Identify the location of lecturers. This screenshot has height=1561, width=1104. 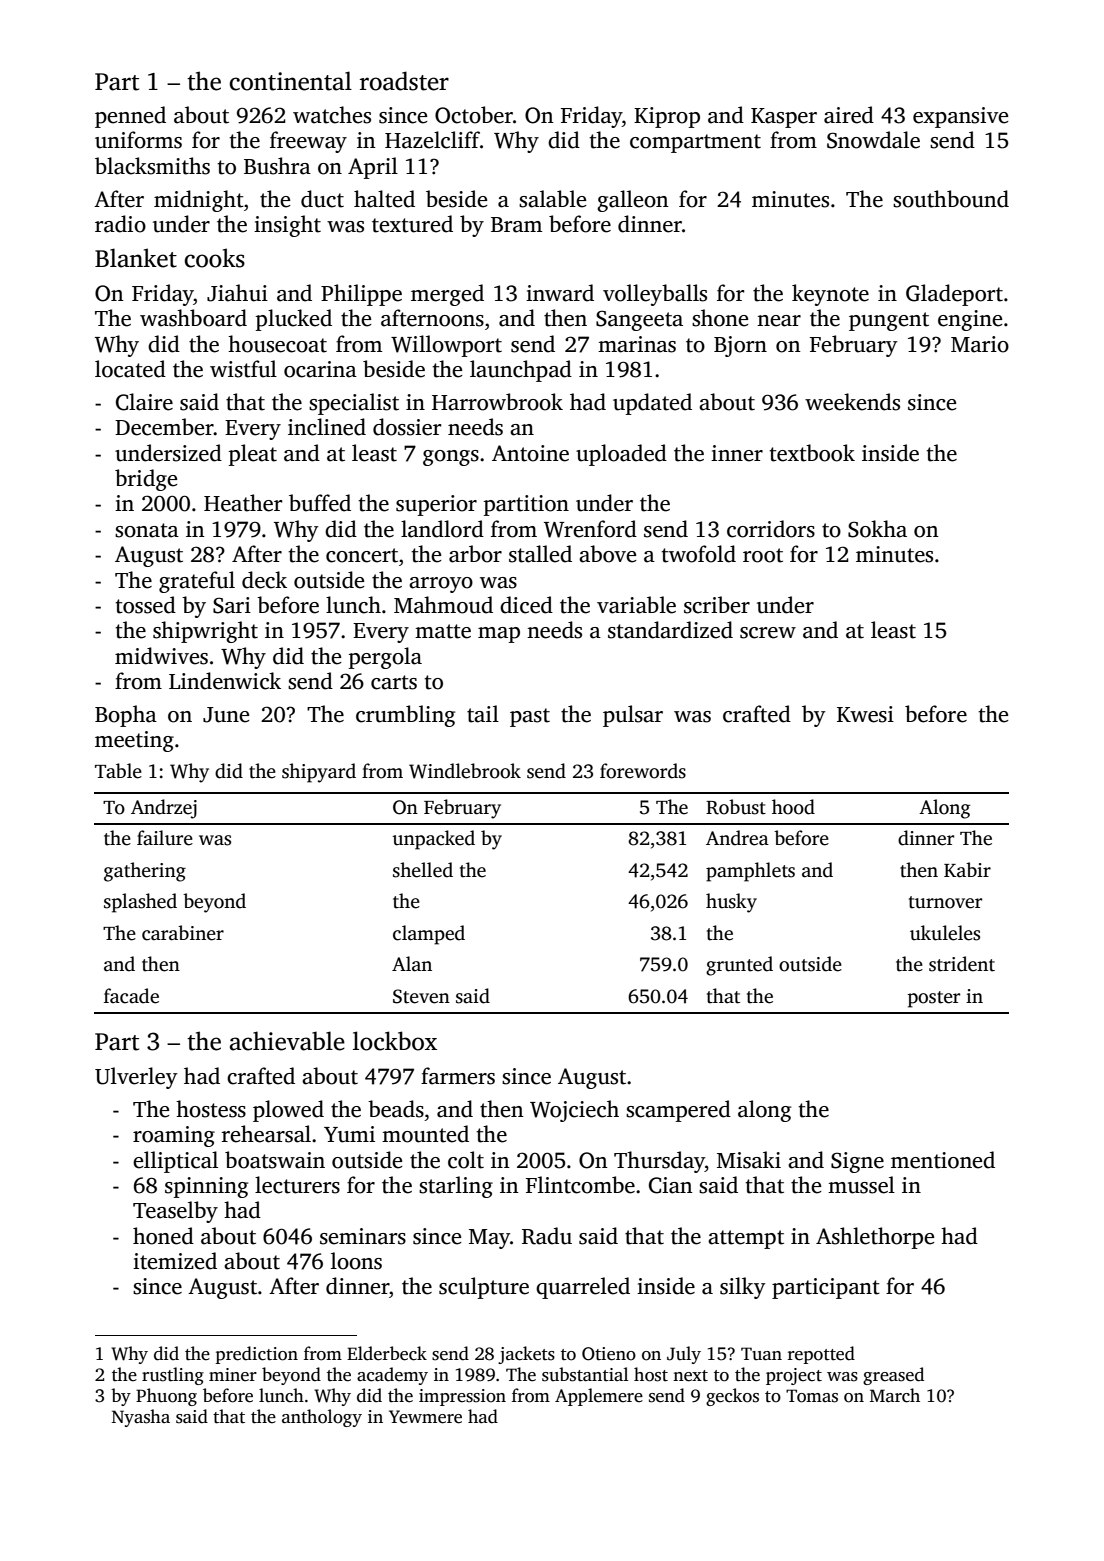
(297, 1185).
